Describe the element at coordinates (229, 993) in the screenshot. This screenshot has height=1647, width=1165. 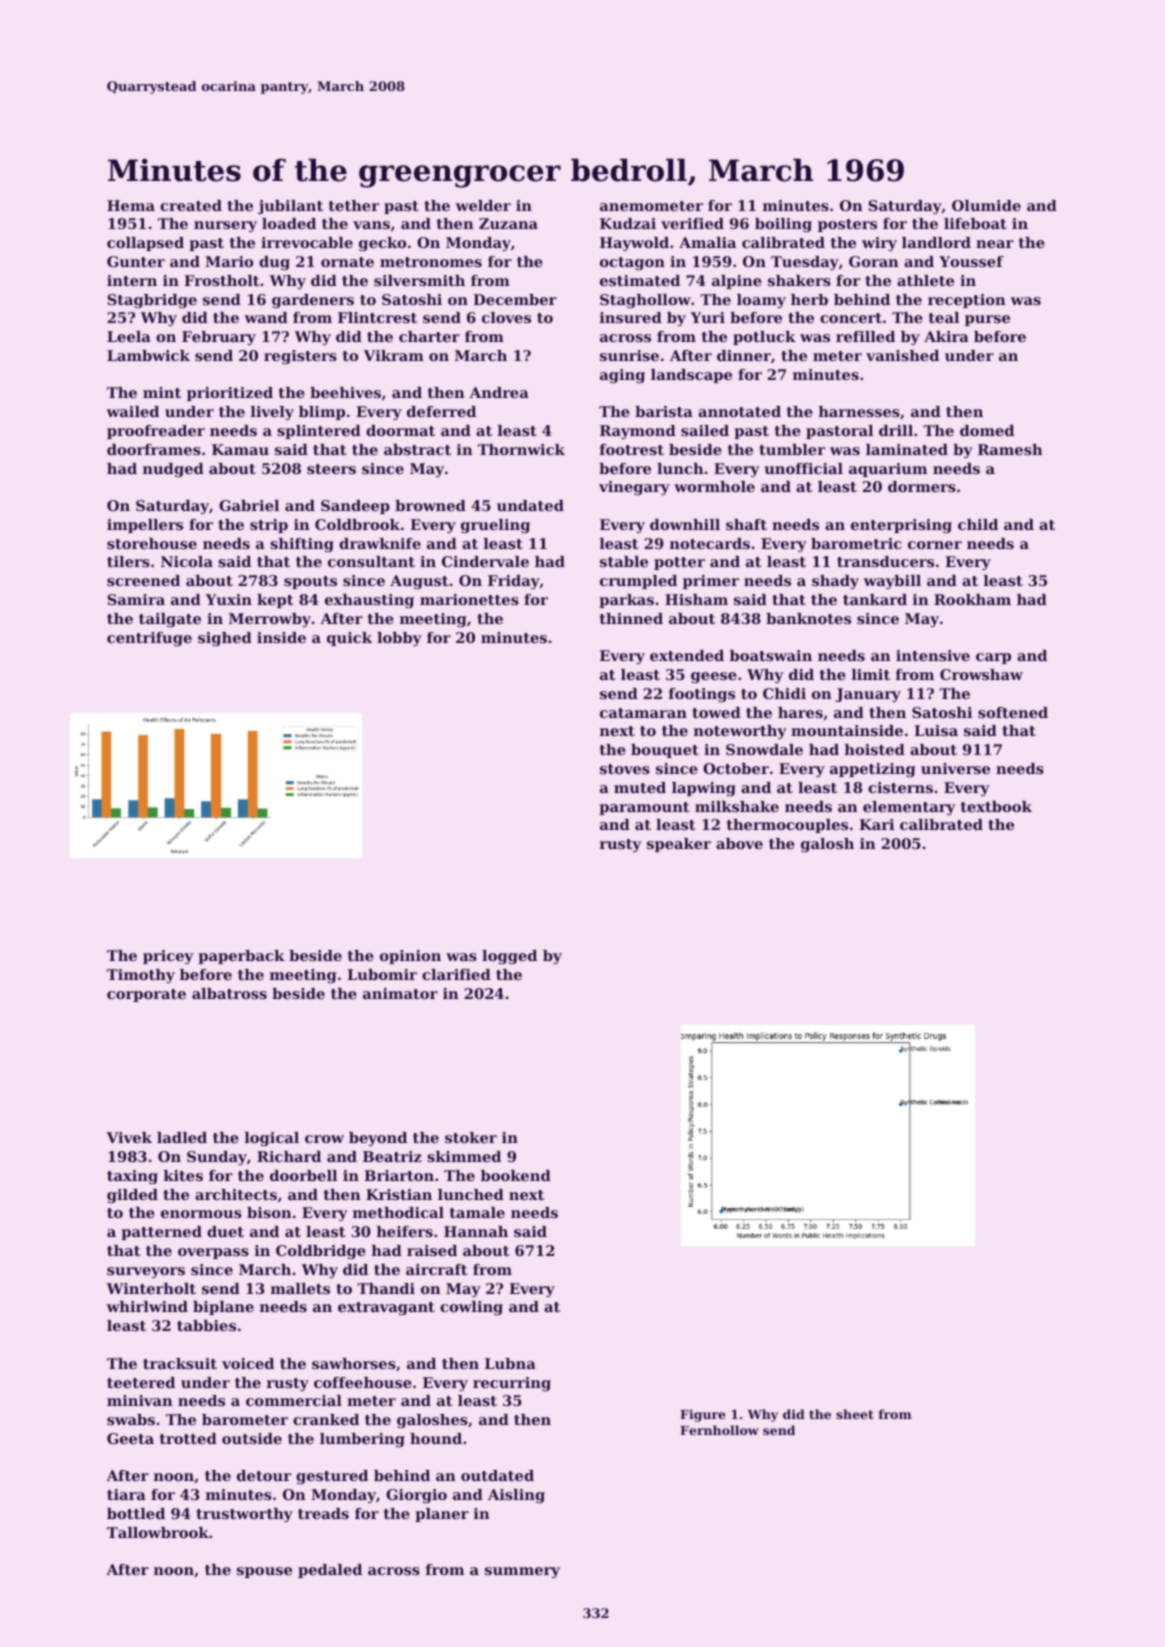
I see `albatross` at that location.
